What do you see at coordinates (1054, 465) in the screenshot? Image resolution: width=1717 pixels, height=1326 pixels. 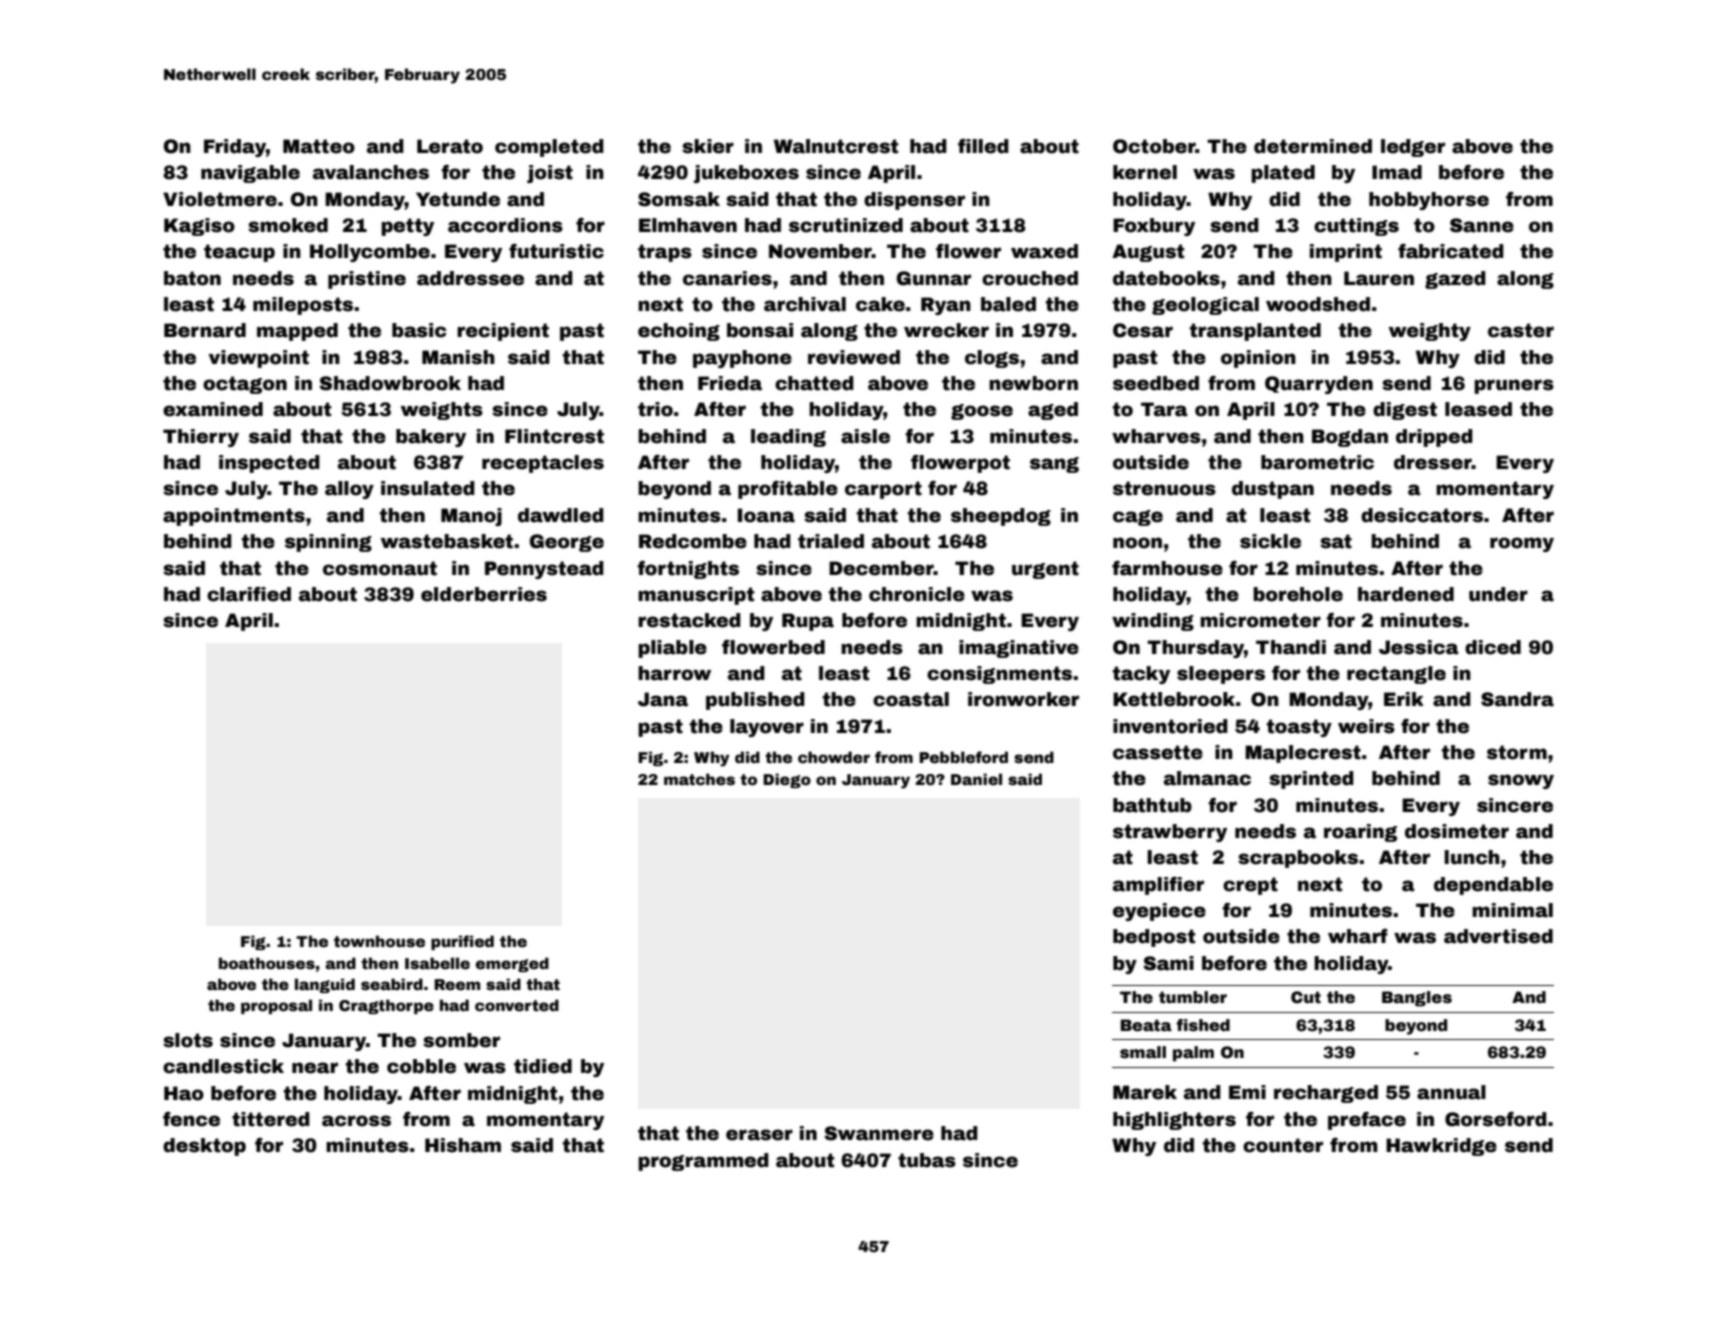 I see `sang` at bounding box center [1054, 465].
